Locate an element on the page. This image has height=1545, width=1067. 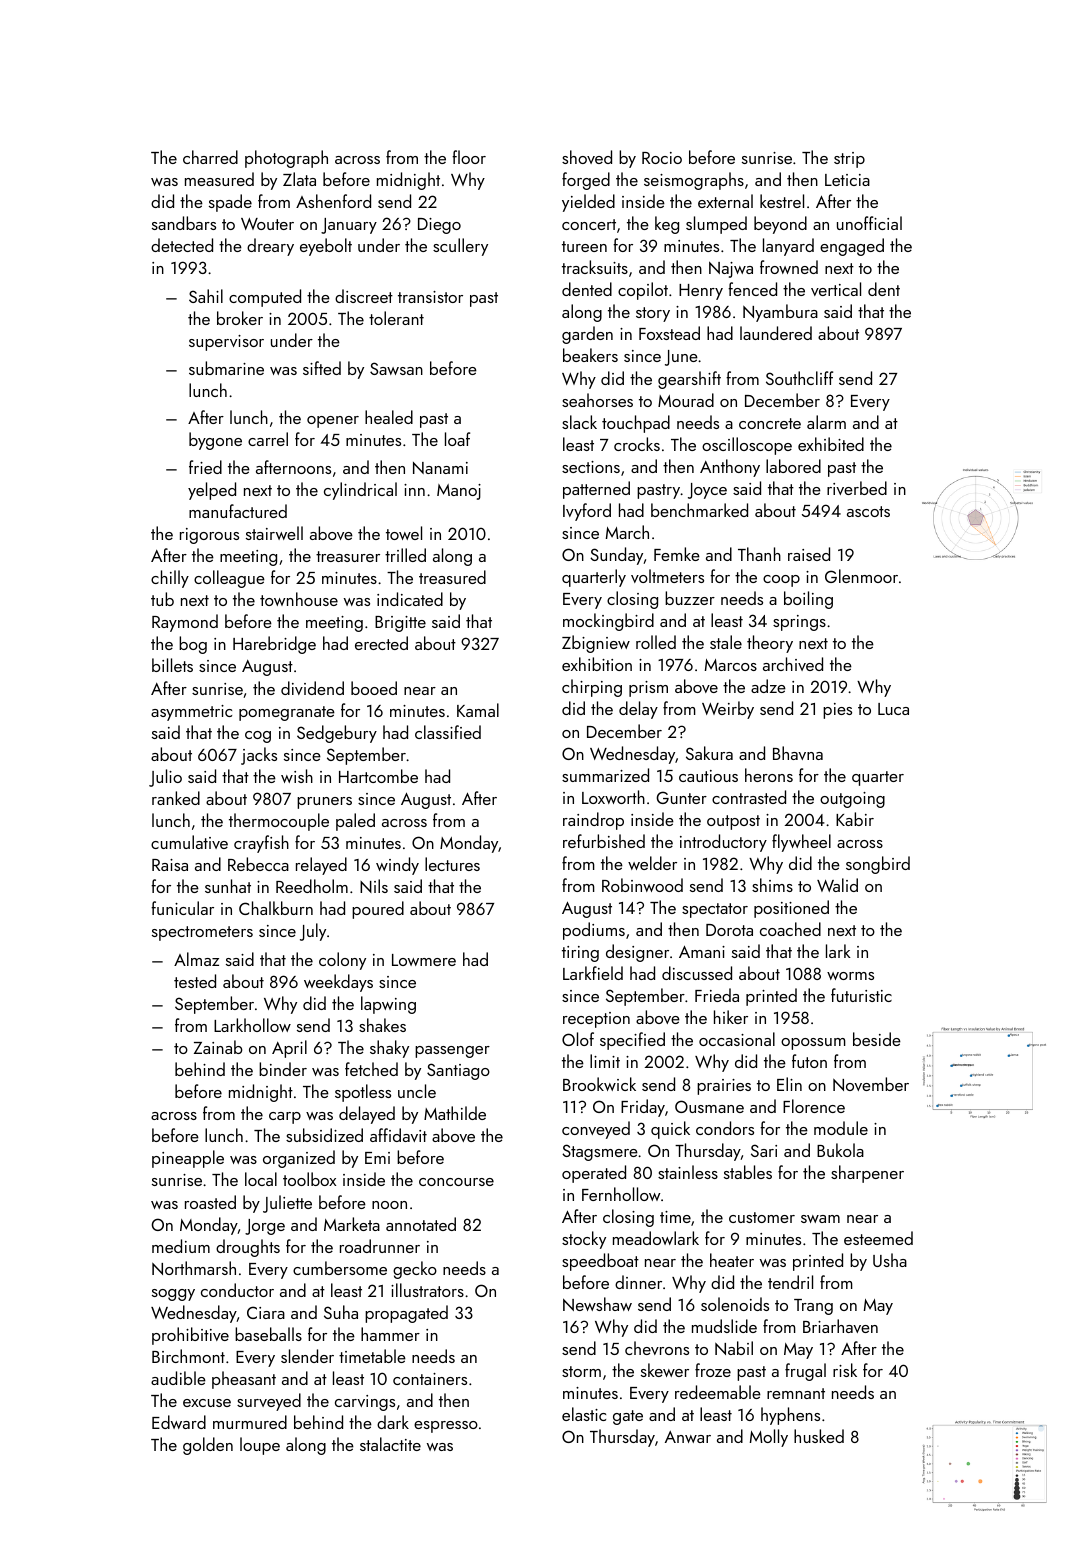
Sahil is located at coordinates (206, 296).
